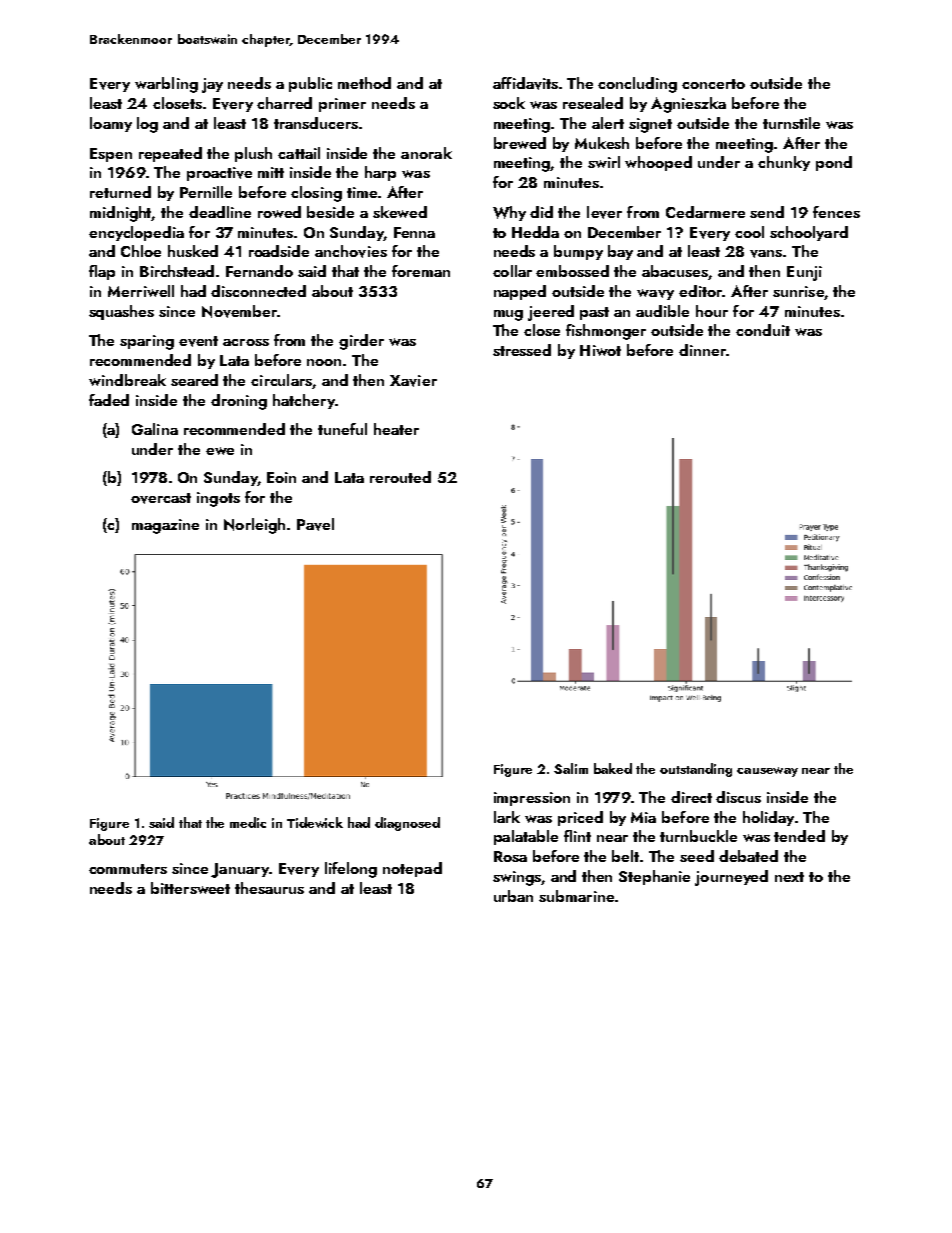 The width and height of the screenshot is (952, 1233). Describe the element at coordinates (284, 103) in the screenshot. I see `charred` at that location.
